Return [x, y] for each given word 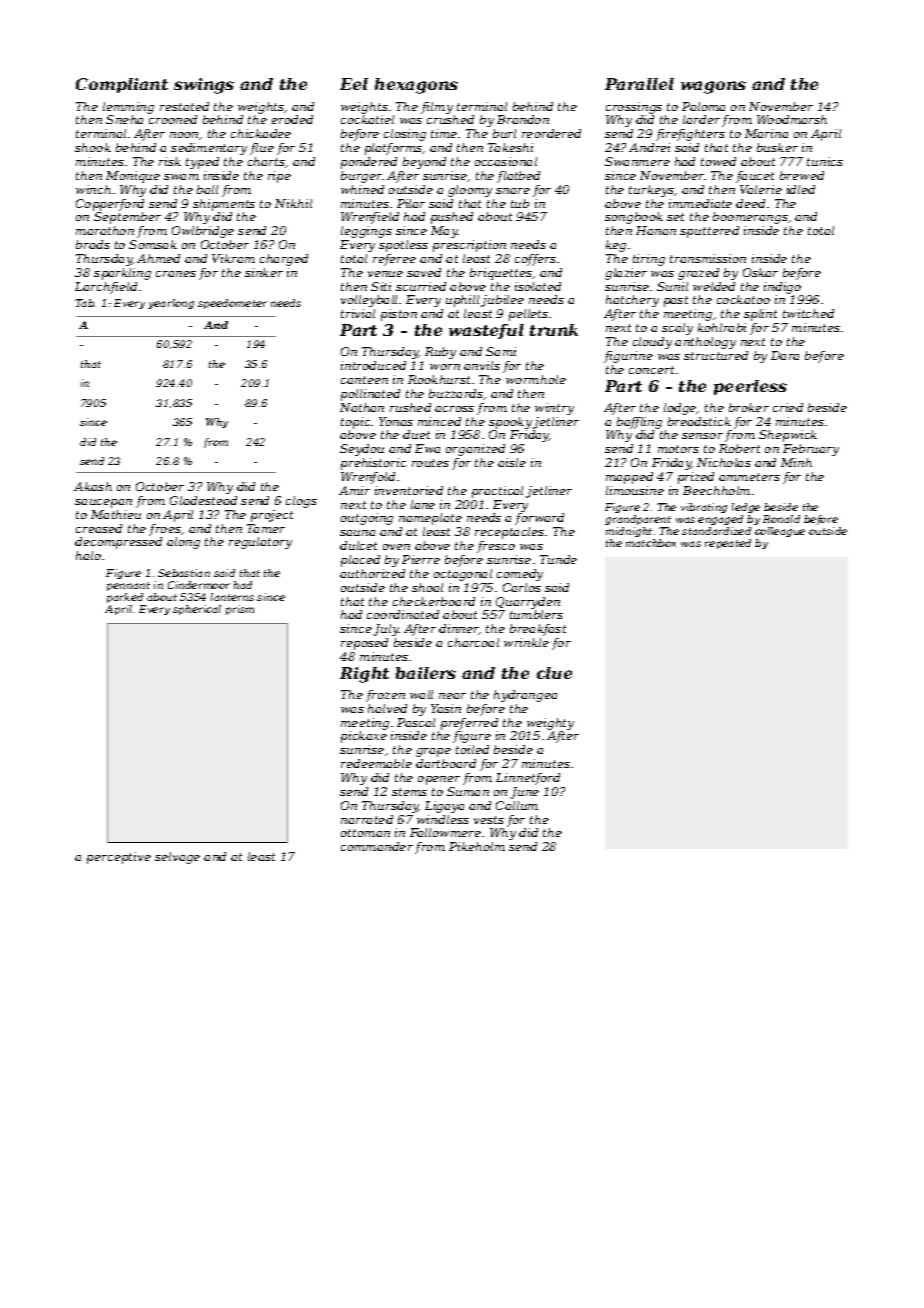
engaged [720, 520]
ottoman [365, 833]
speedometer [232, 304]
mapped [629, 478]
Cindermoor [199, 585]
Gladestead [203, 500]
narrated [367, 819]
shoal [427, 587]
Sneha [124, 119]
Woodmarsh [792, 119]
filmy [437, 108]
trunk [554, 330]
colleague [780, 532]
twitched [808, 313]
